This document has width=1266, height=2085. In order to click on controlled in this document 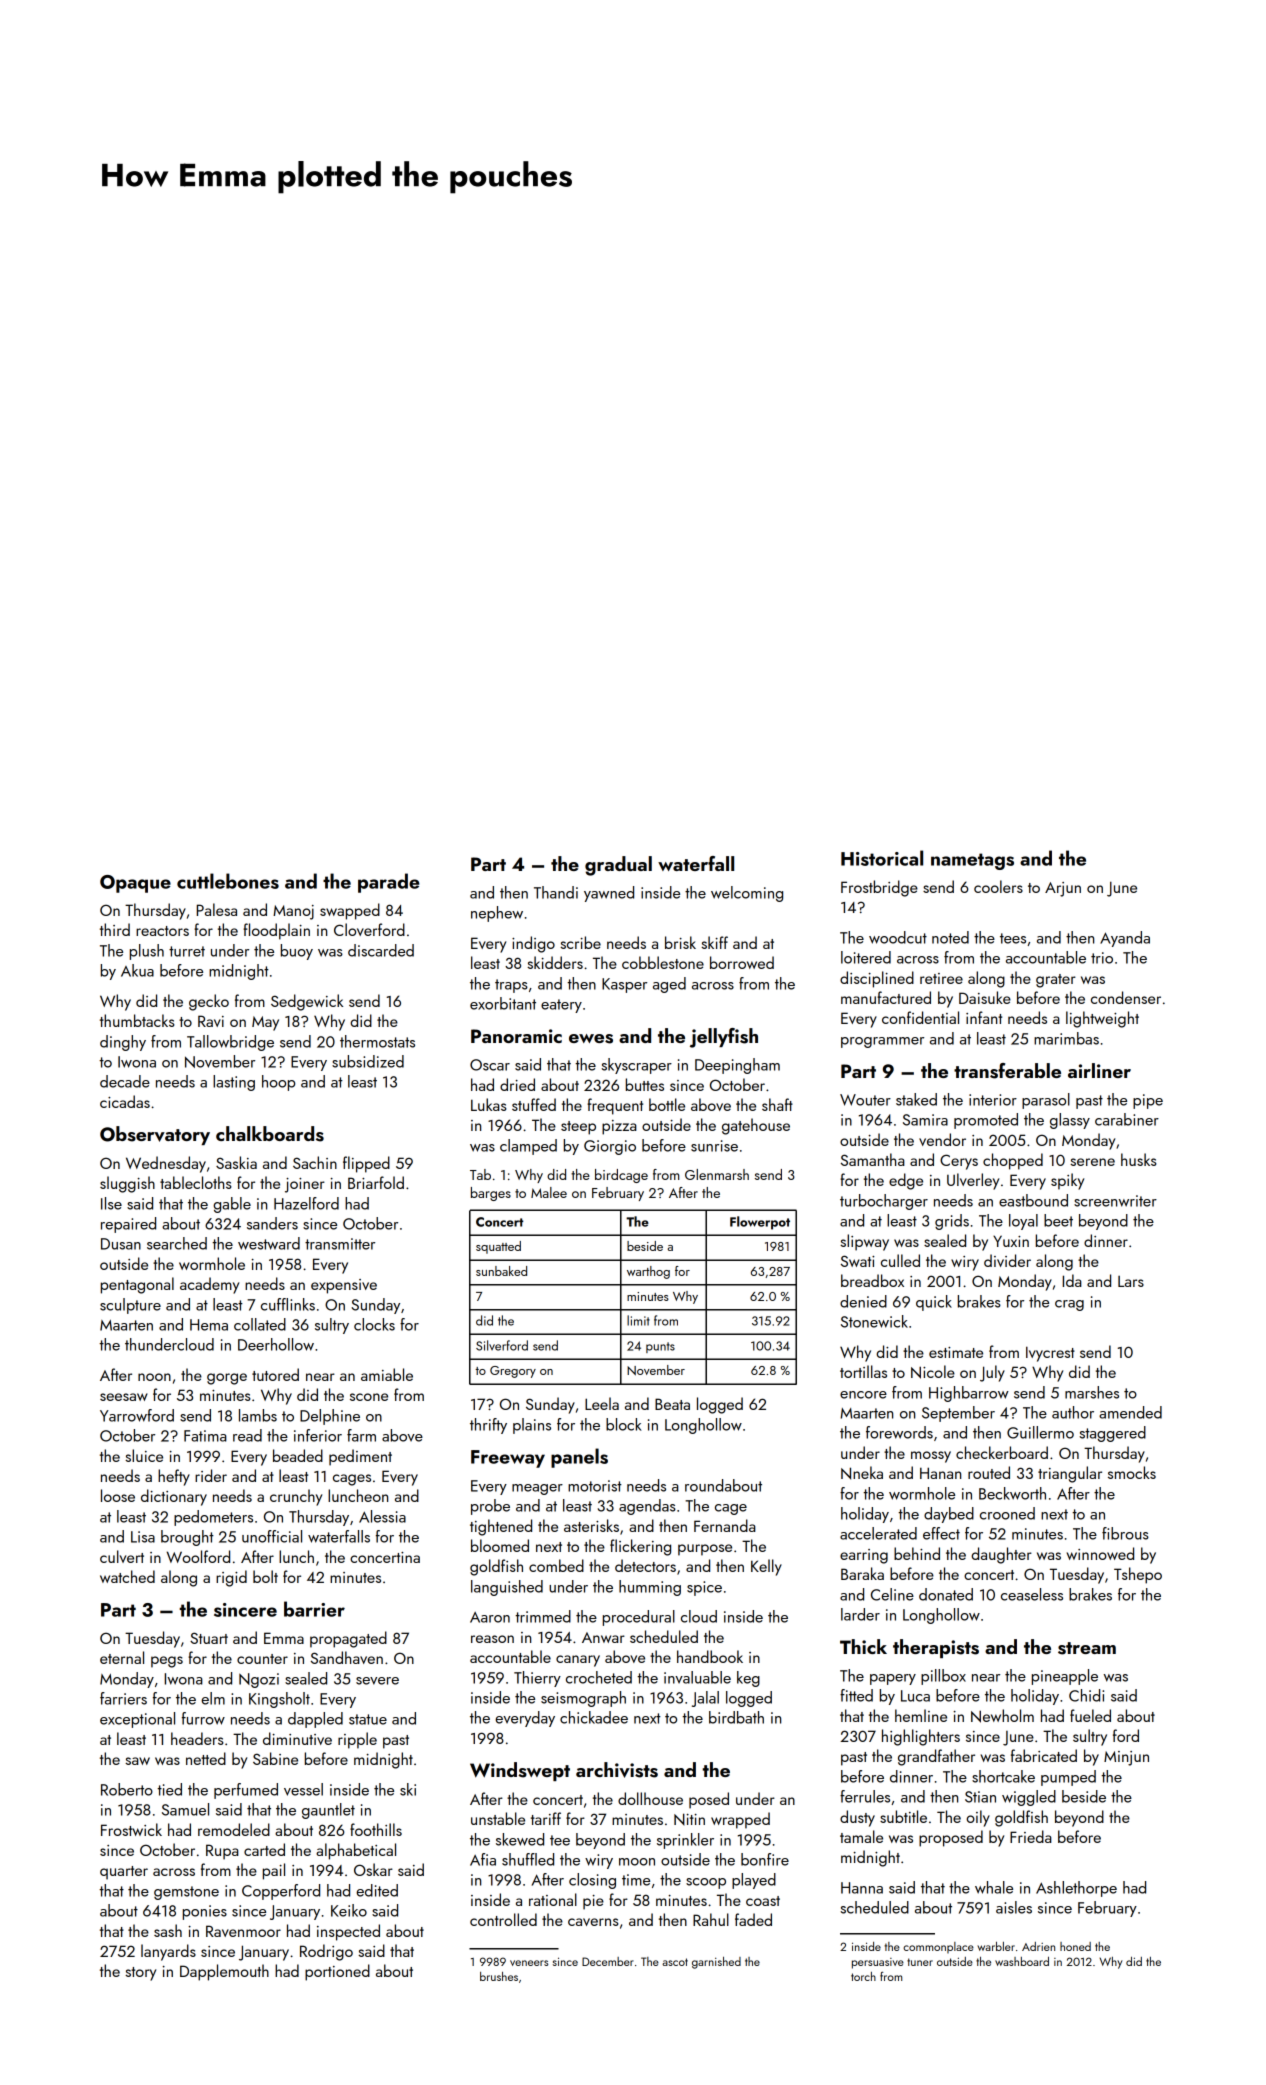, I will do `click(503, 1919)`.
